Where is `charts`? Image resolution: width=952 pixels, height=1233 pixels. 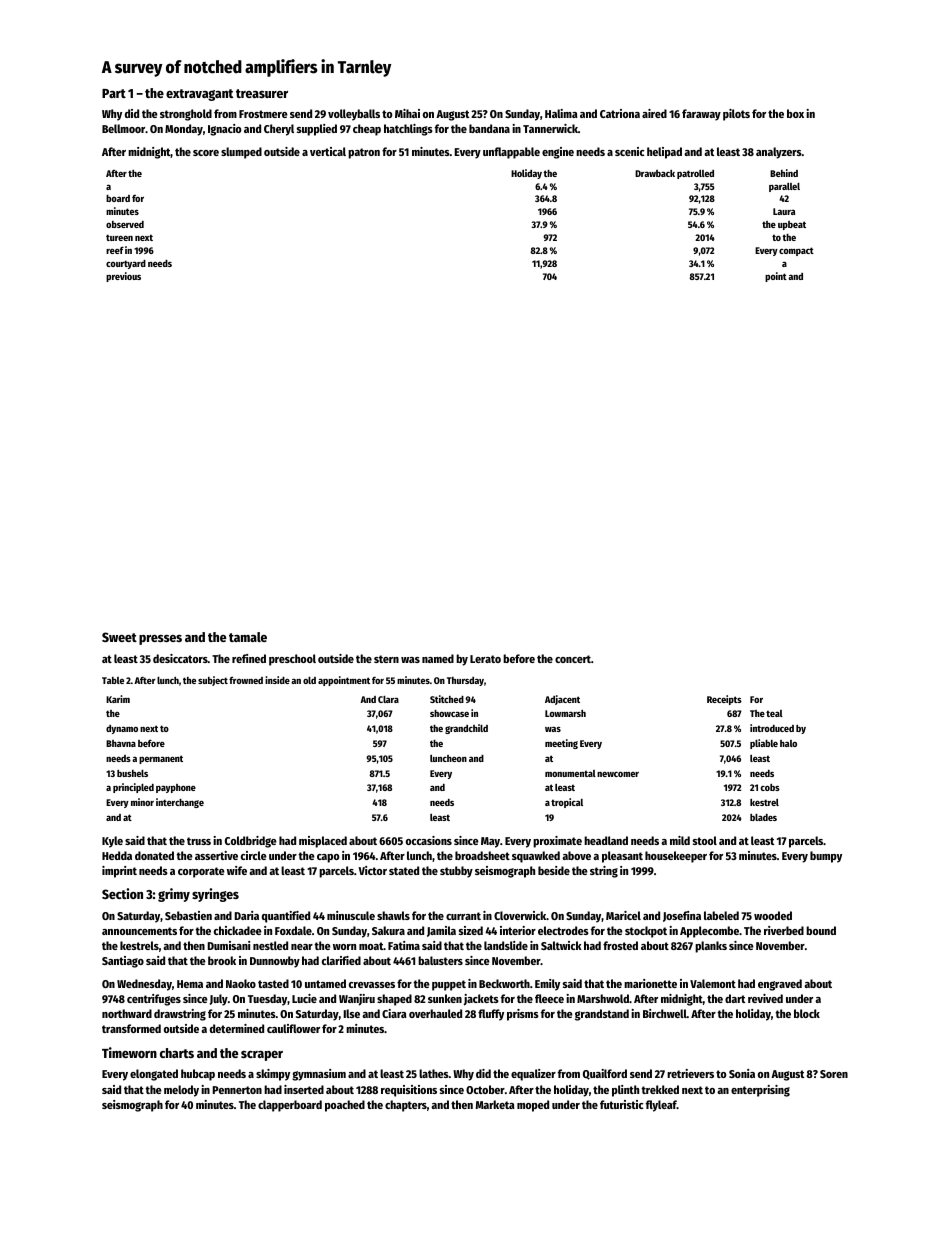 charts is located at coordinates (177, 1053).
